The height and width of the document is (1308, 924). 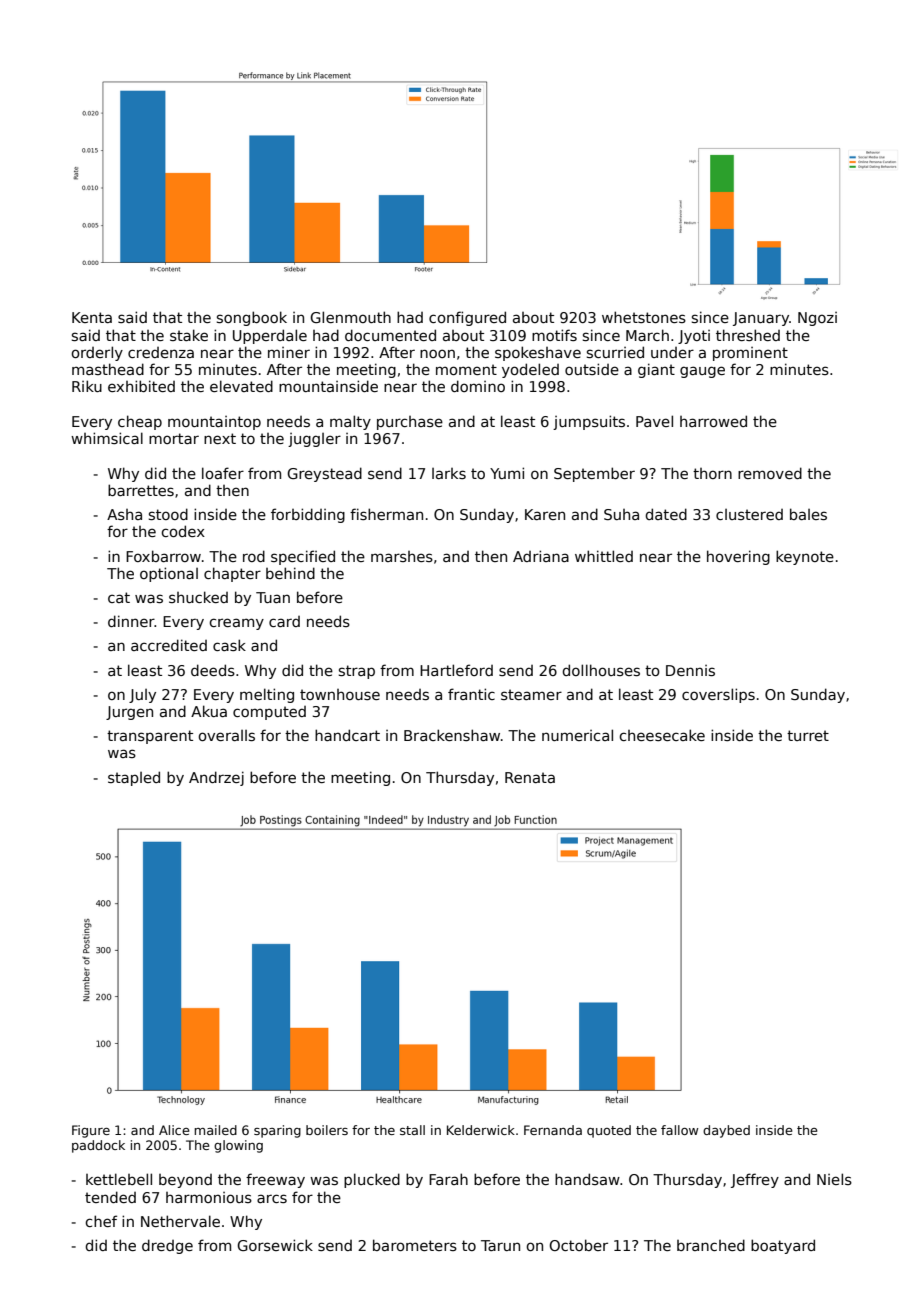 I want to click on Tarun, so click(x=500, y=1245).
